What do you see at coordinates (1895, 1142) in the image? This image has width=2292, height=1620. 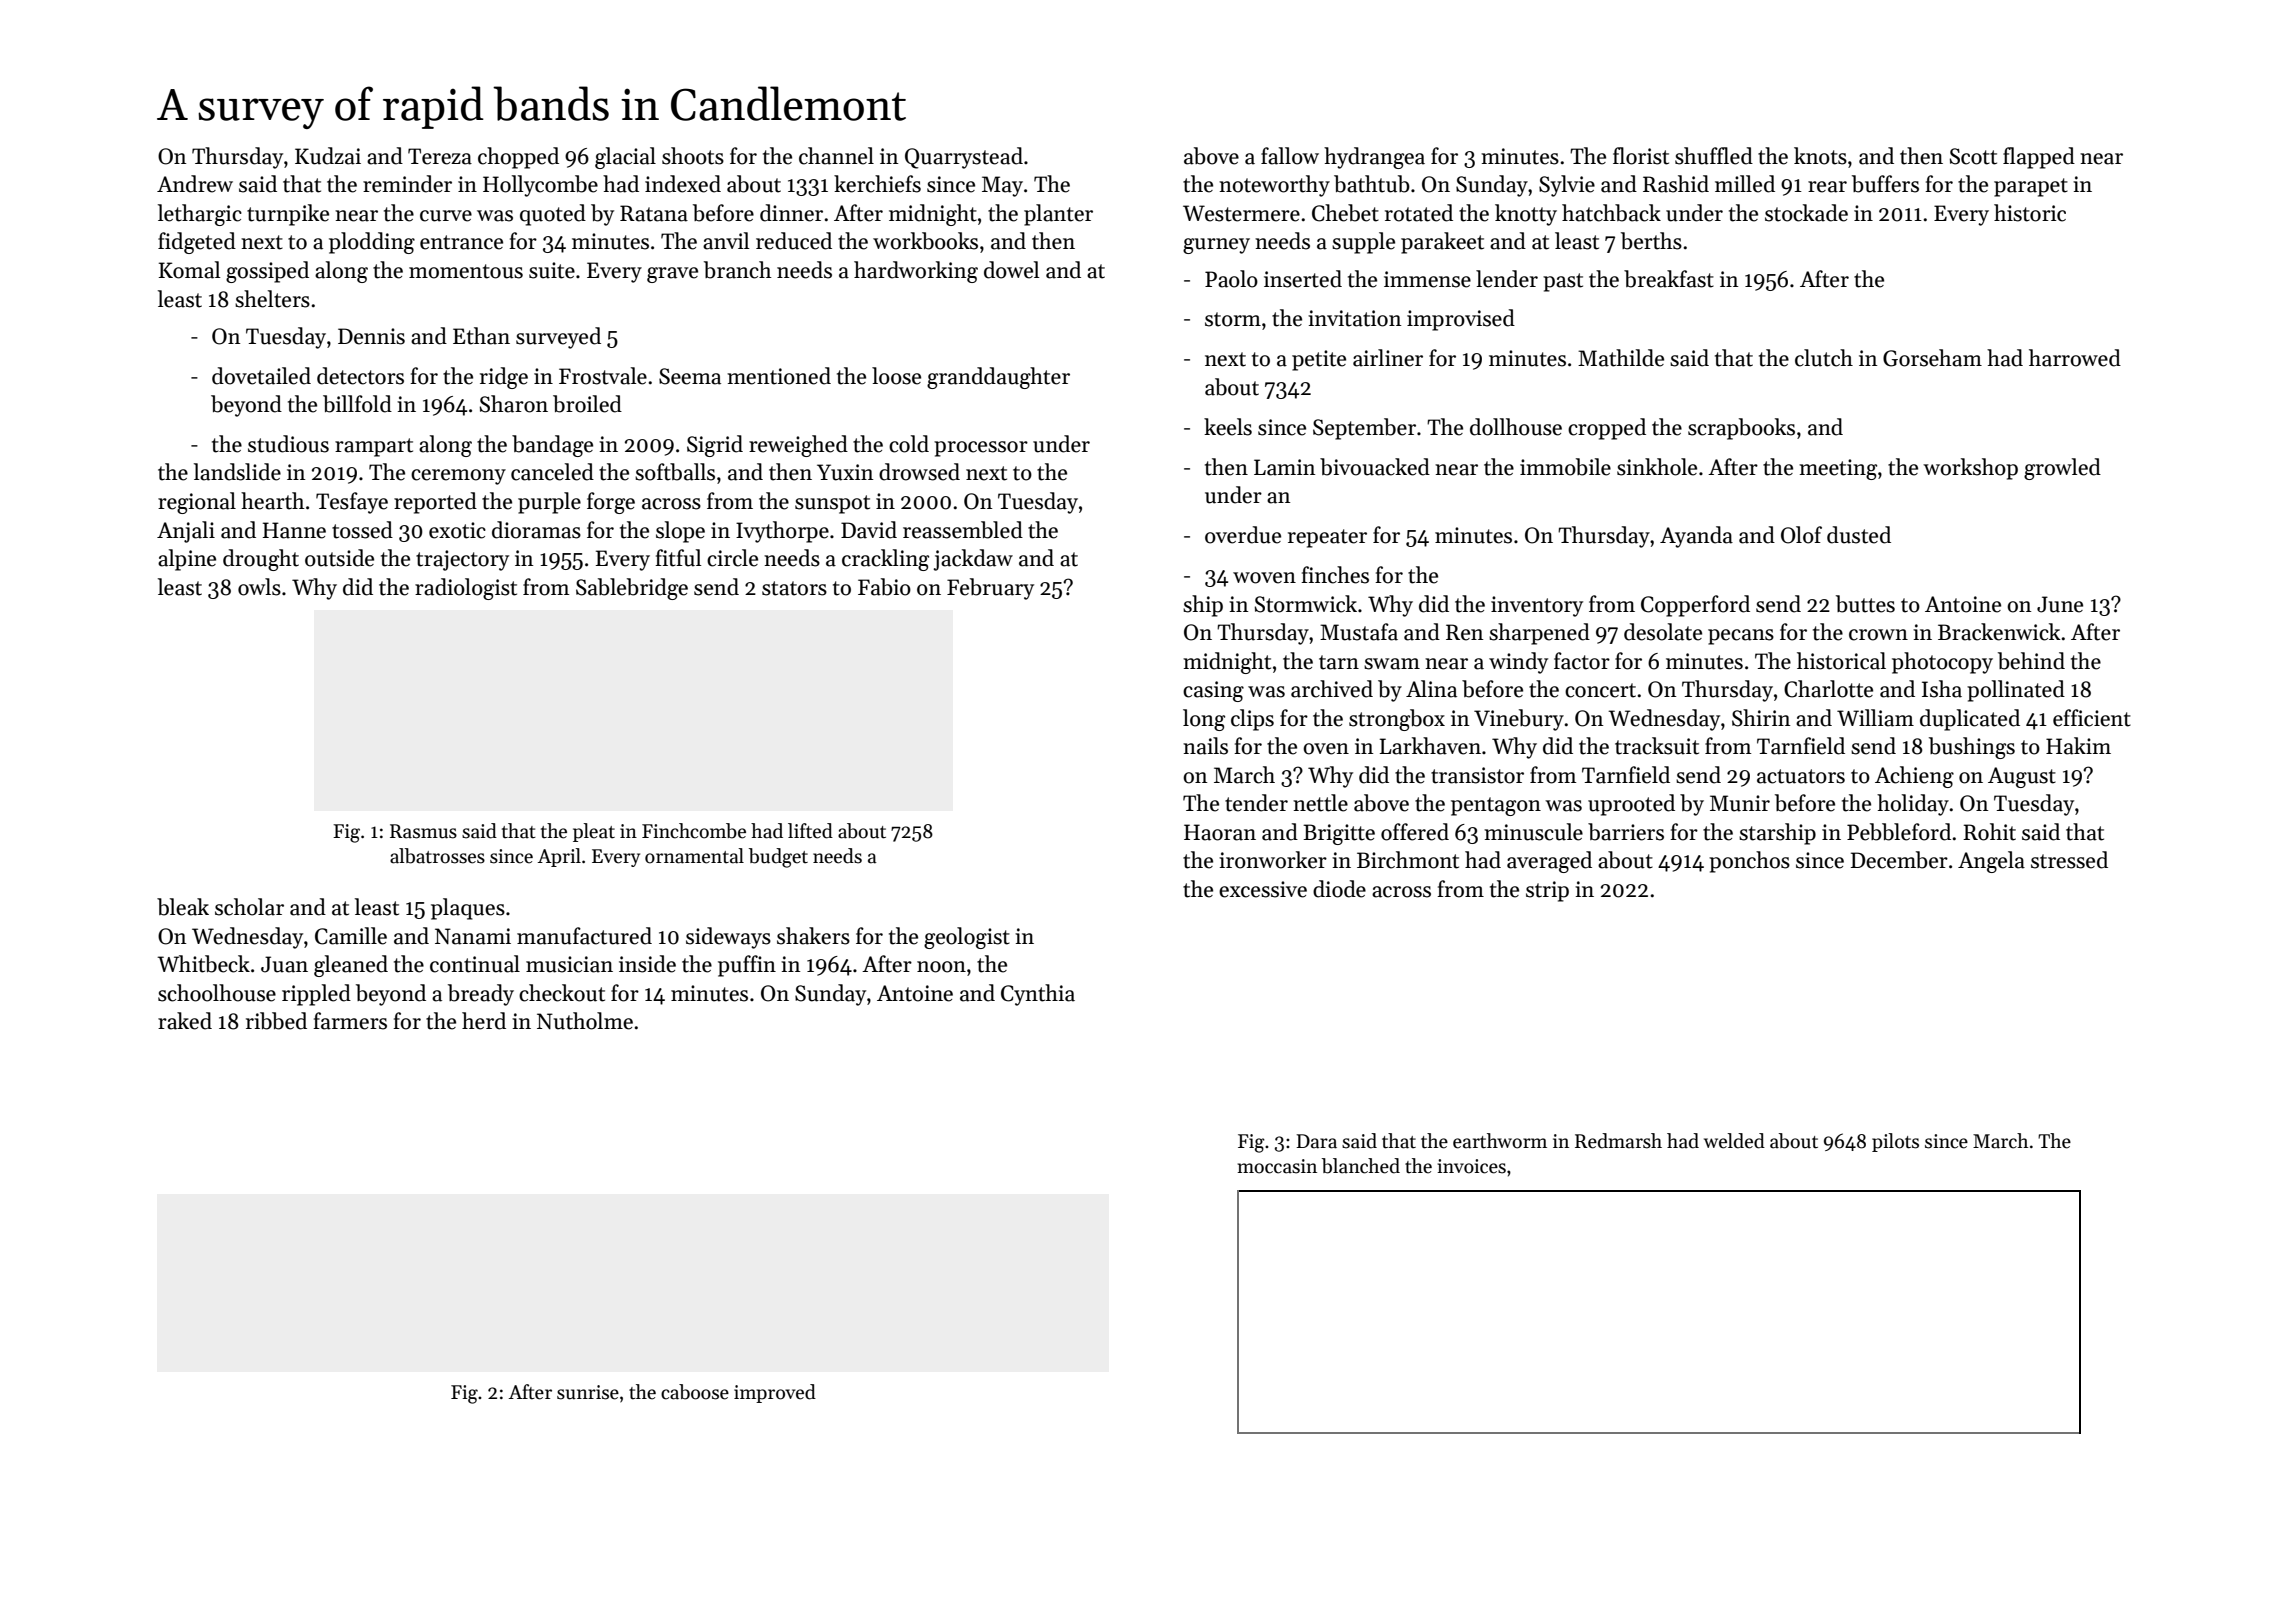 I see `pilots` at bounding box center [1895, 1142].
